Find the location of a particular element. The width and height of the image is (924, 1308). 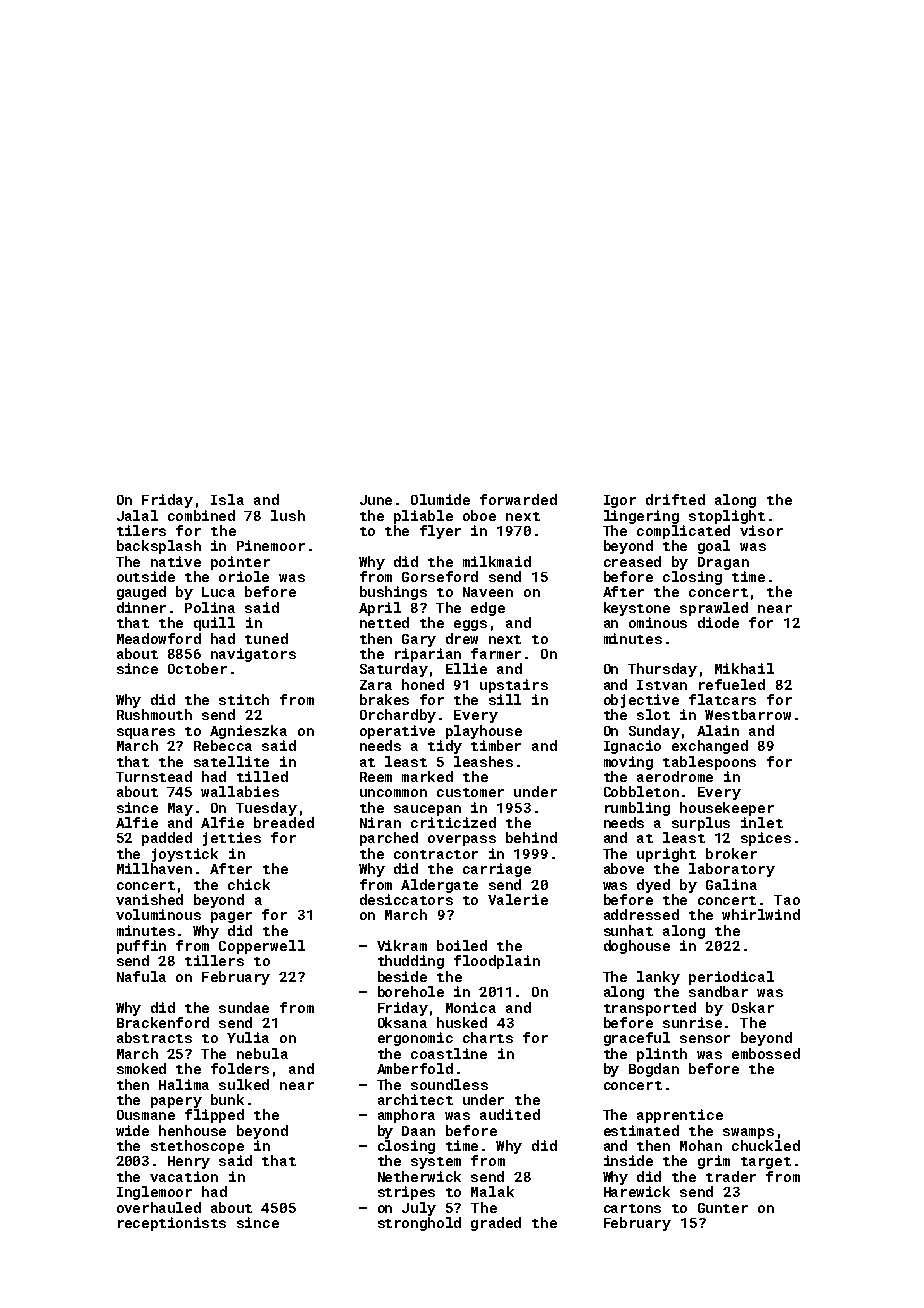

soundless is located at coordinates (449, 1084).
